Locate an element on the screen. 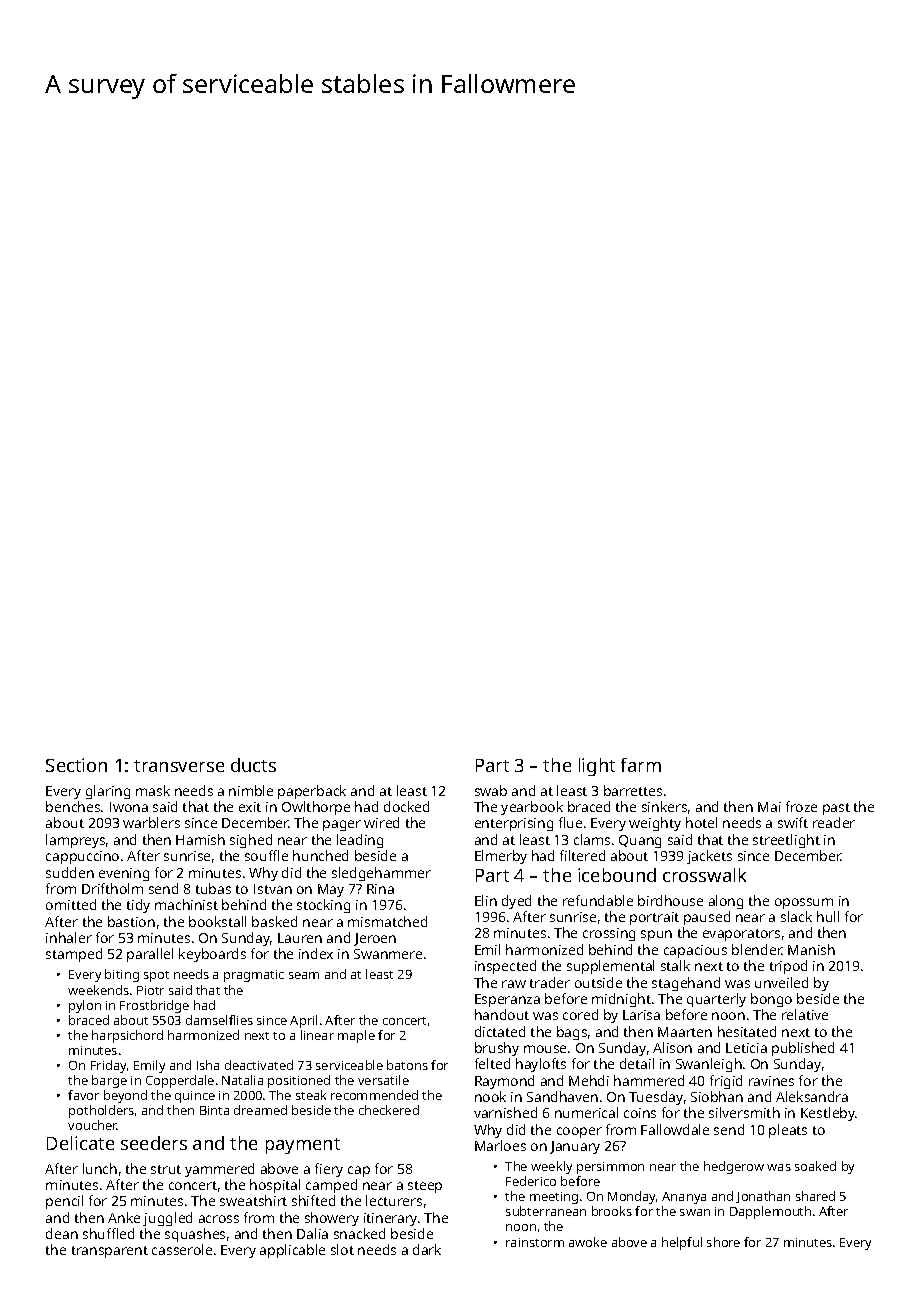 This screenshot has height=1308, width=924. past is located at coordinates (836, 809).
